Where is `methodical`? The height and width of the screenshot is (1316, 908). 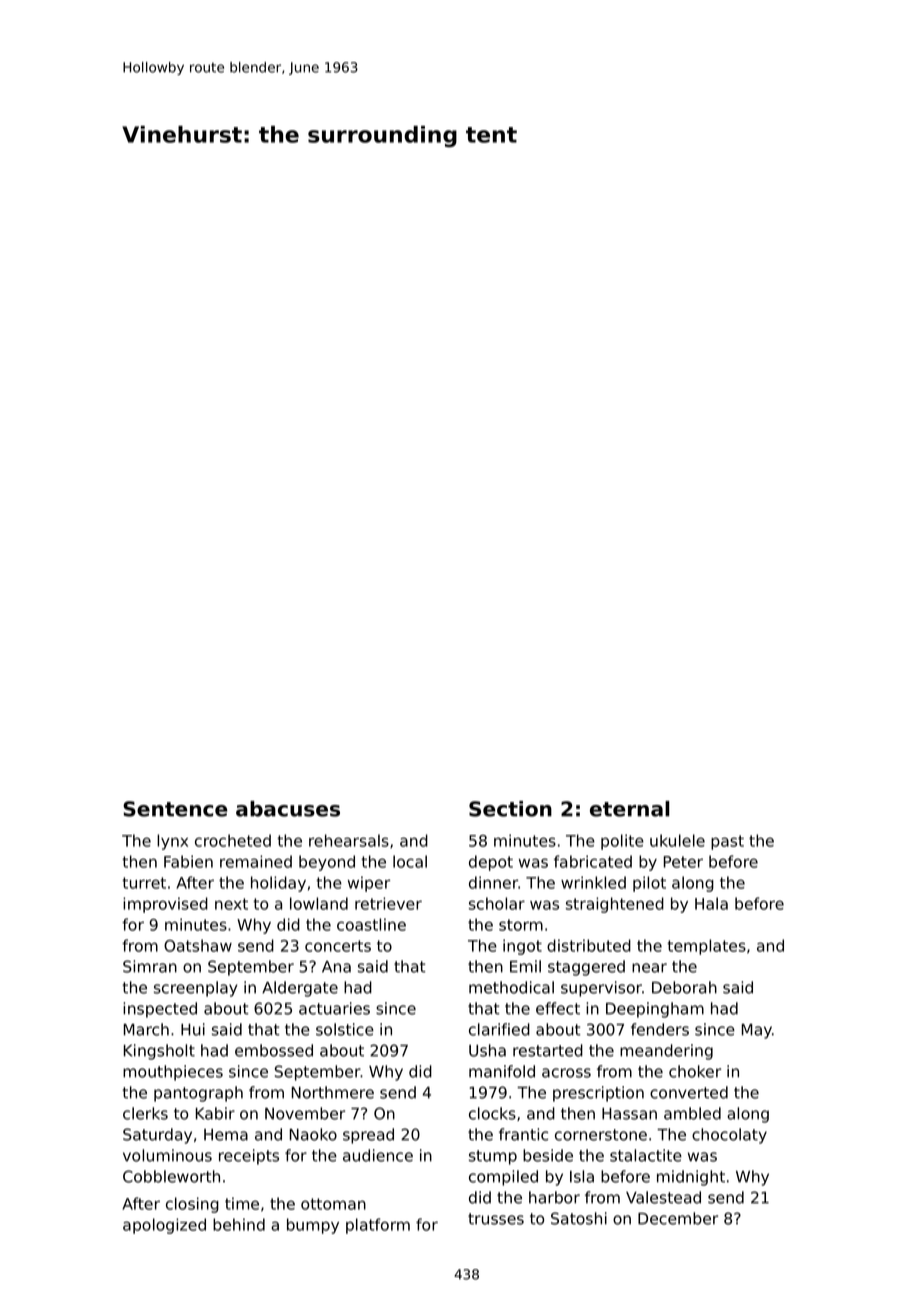
methodical is located at coordinates (511, 987).
